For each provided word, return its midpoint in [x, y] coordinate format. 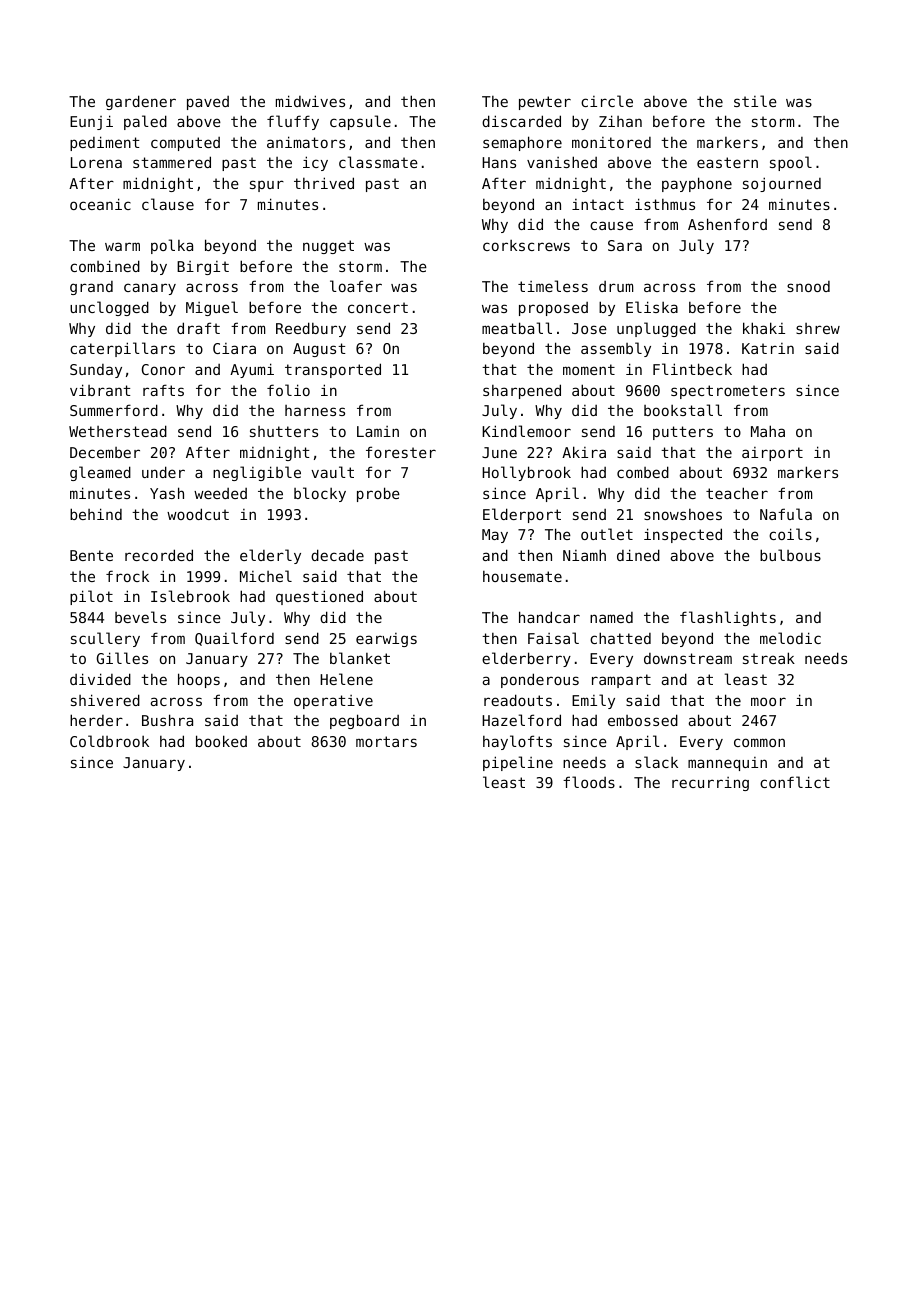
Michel [266, 576]
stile [755, 101]
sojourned [782, 184]
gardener [141, 102]
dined [638, 555]
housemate [522, 576]
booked [221, 741]
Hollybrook [526, 473]
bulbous [790, 555]
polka [172, 246]
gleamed [100, 473]
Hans [499, 162]
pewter [545, 103]
